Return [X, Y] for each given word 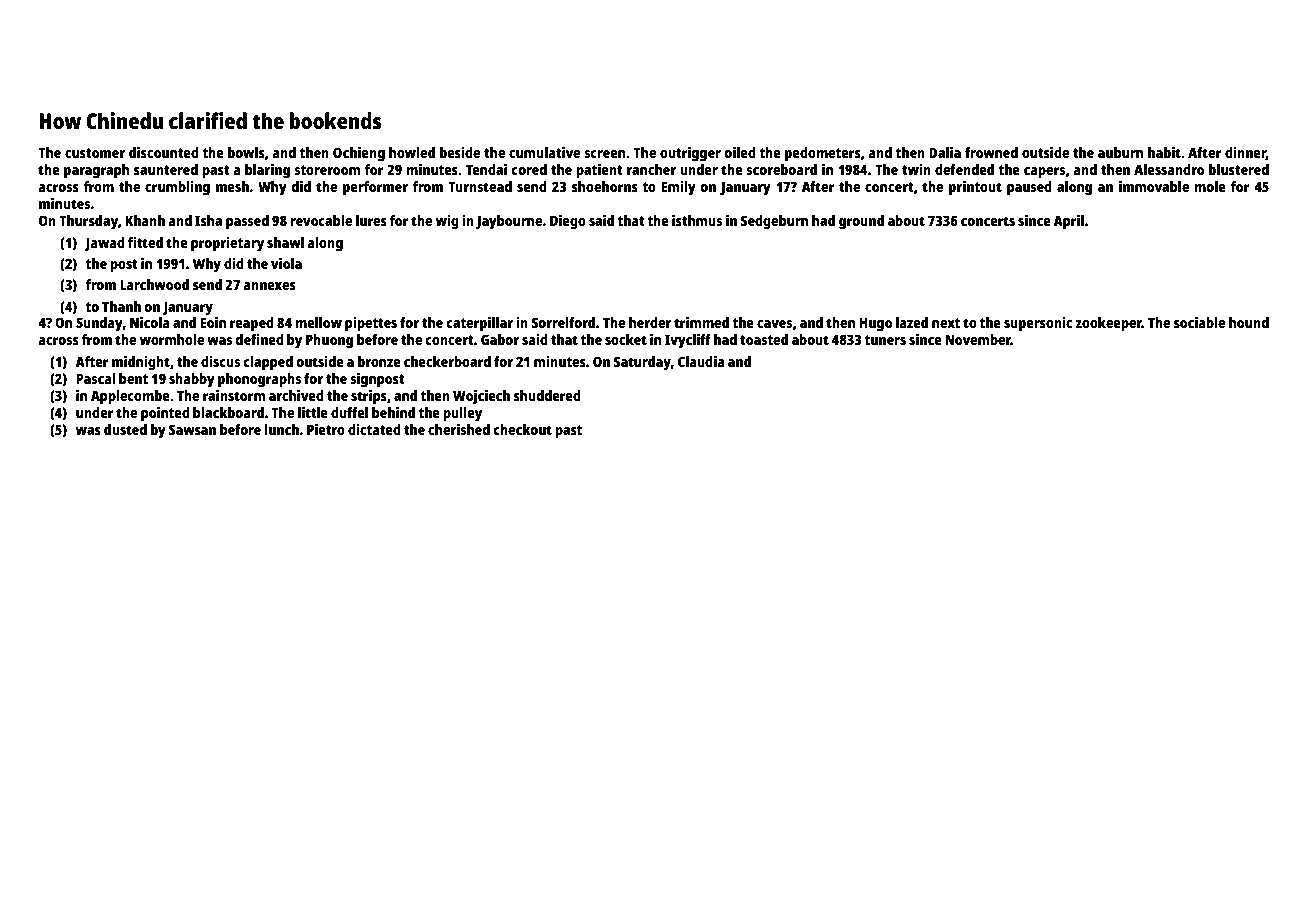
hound [1249, 322]
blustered [1239, 169]
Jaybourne [509, 222]
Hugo [875, 324]
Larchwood [154, 284]
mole [1210, 186]
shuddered [547, 395]
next [946, 323]
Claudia [701, 361]
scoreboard [781, 169]
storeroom [327, 170]
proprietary [227, 244]
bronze [379, 361]
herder [650, 322]
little [313, 412]
